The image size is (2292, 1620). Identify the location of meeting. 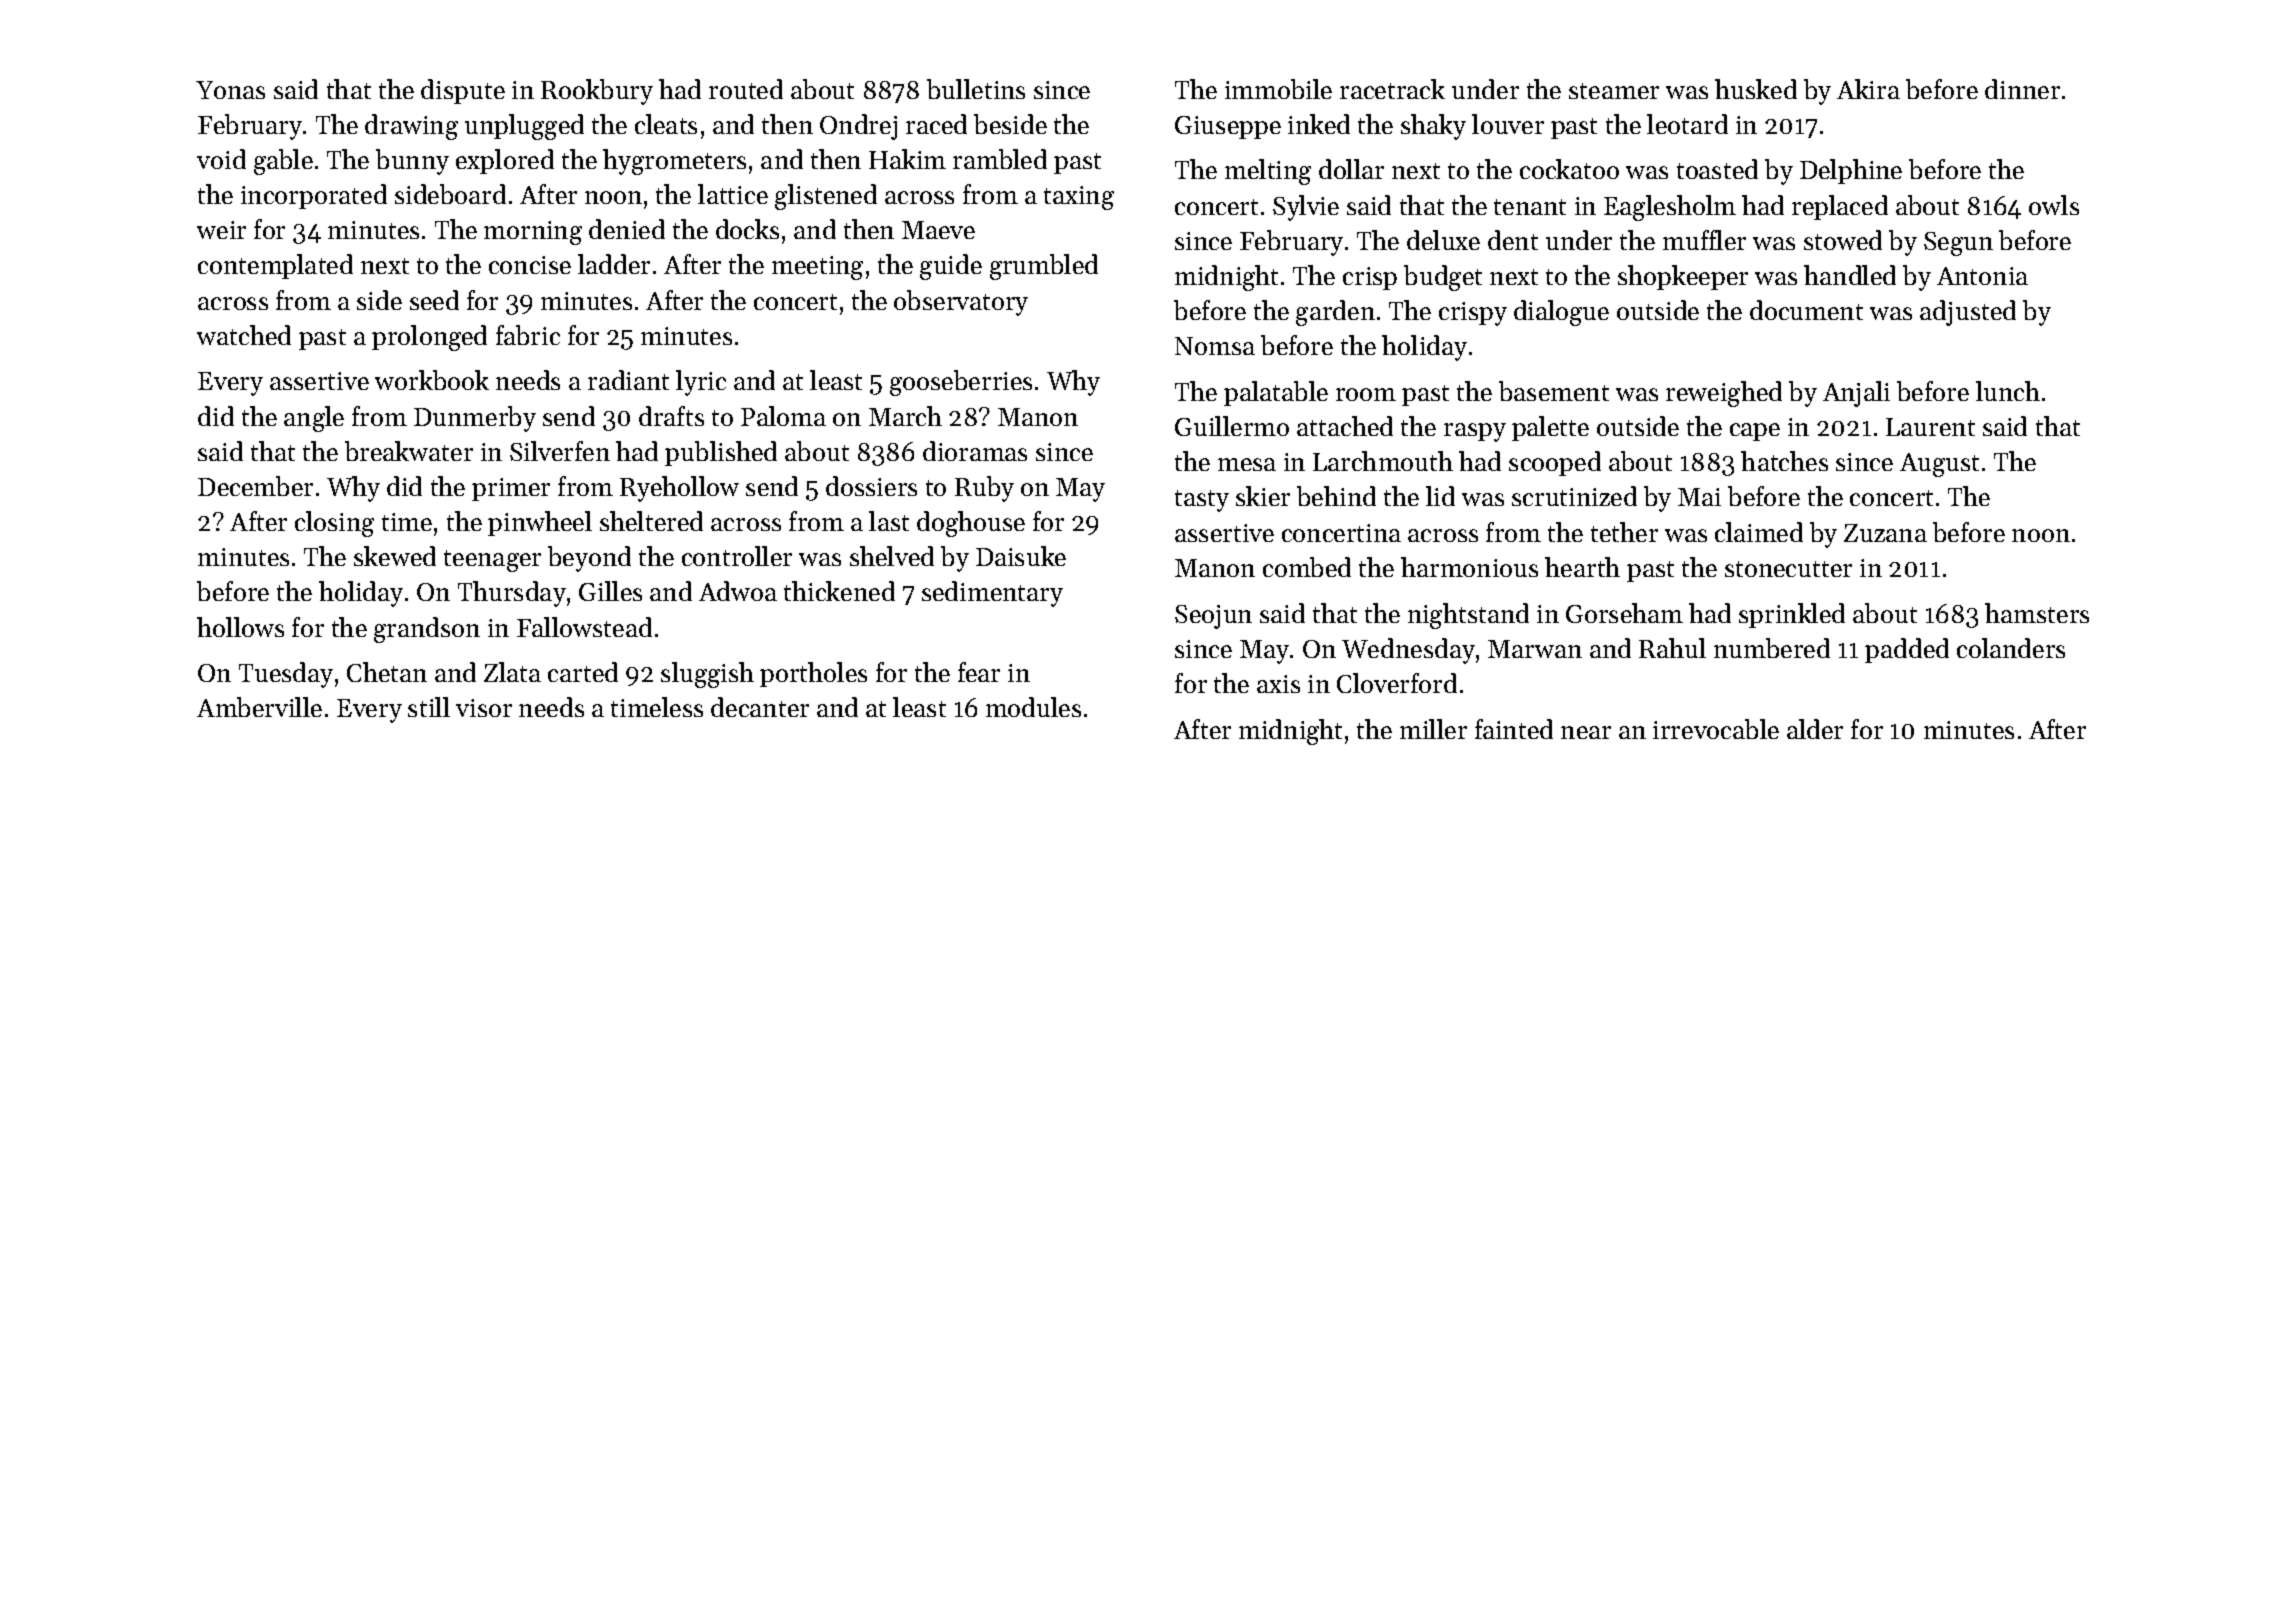
(817, 268).
